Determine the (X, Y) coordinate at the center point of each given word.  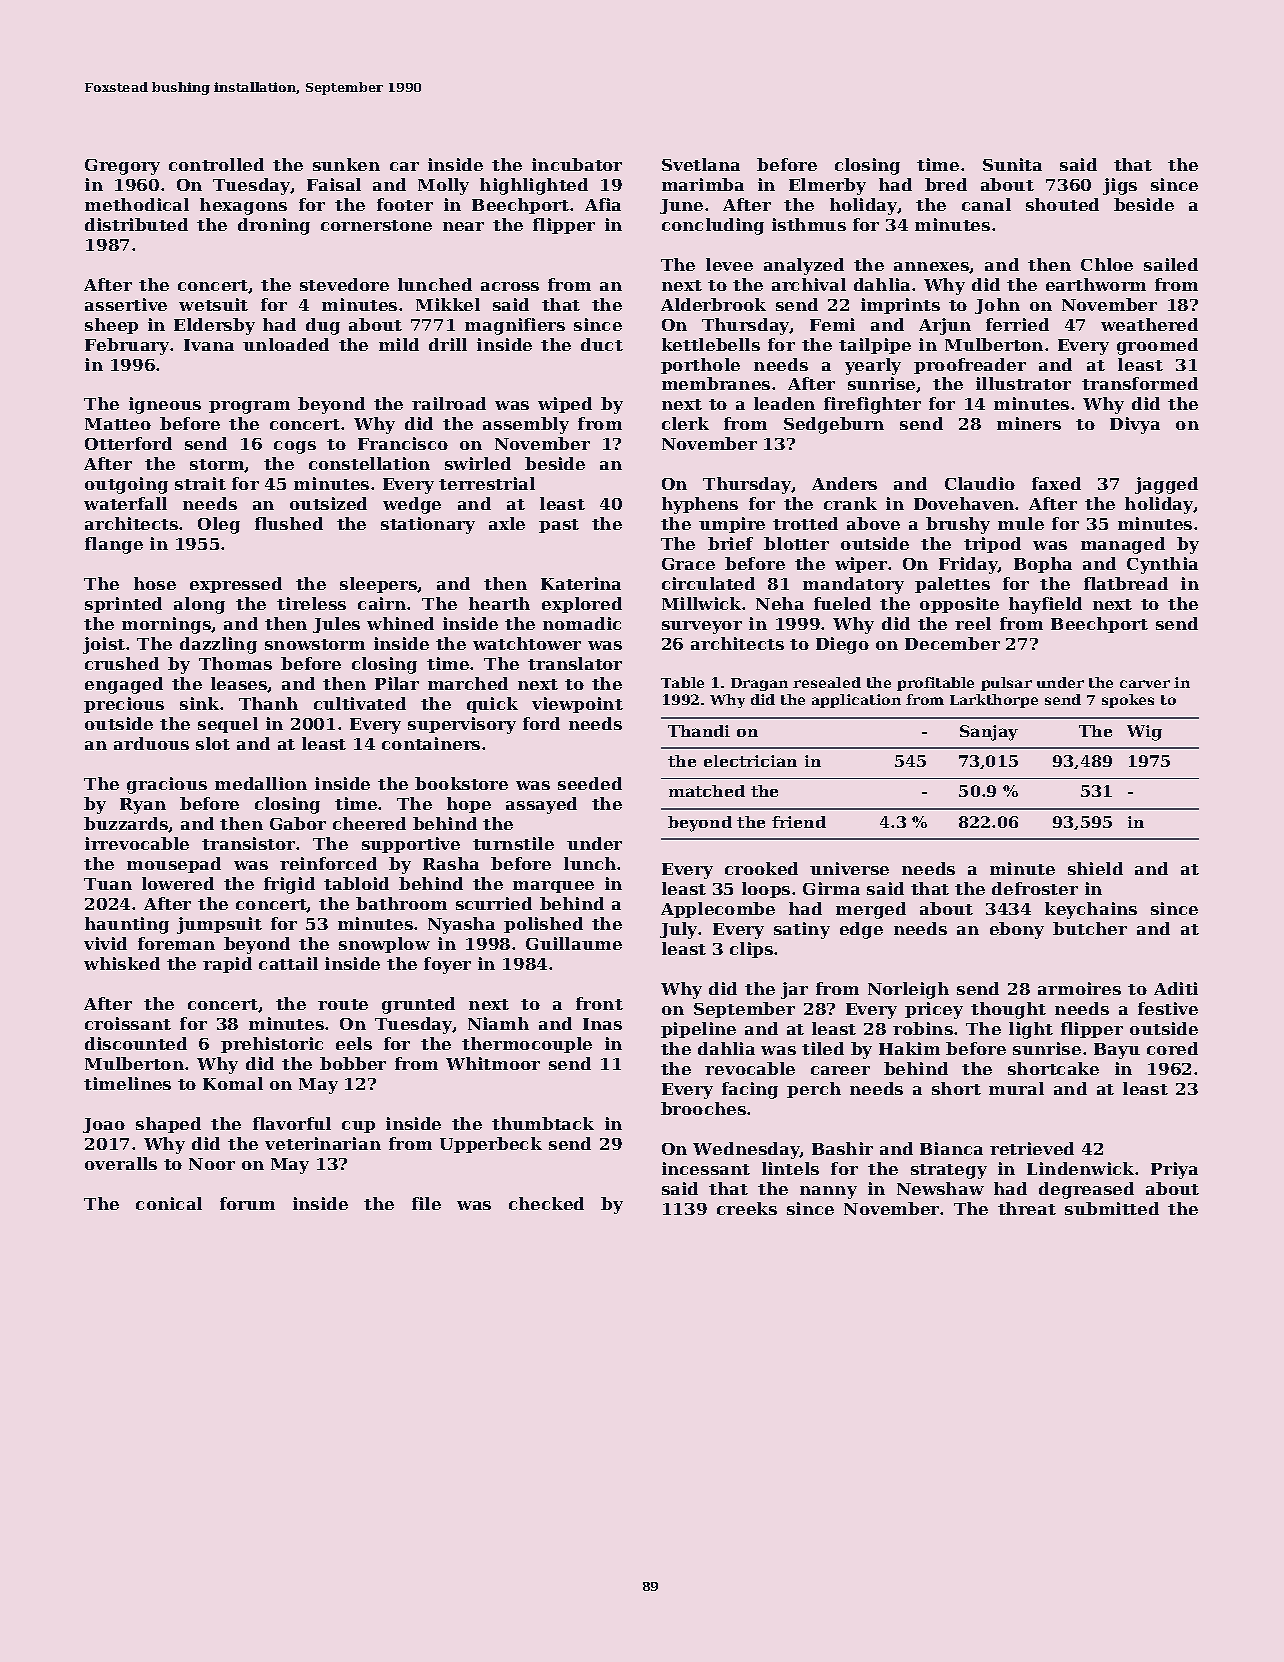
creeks (747, 1208)
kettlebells (711, 344)
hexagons (243, 206)
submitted (1112, 1208)
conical (169, 1203)
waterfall (125, 503)
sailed (1171, 264)
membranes (716, 383)
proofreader (970, 366)
